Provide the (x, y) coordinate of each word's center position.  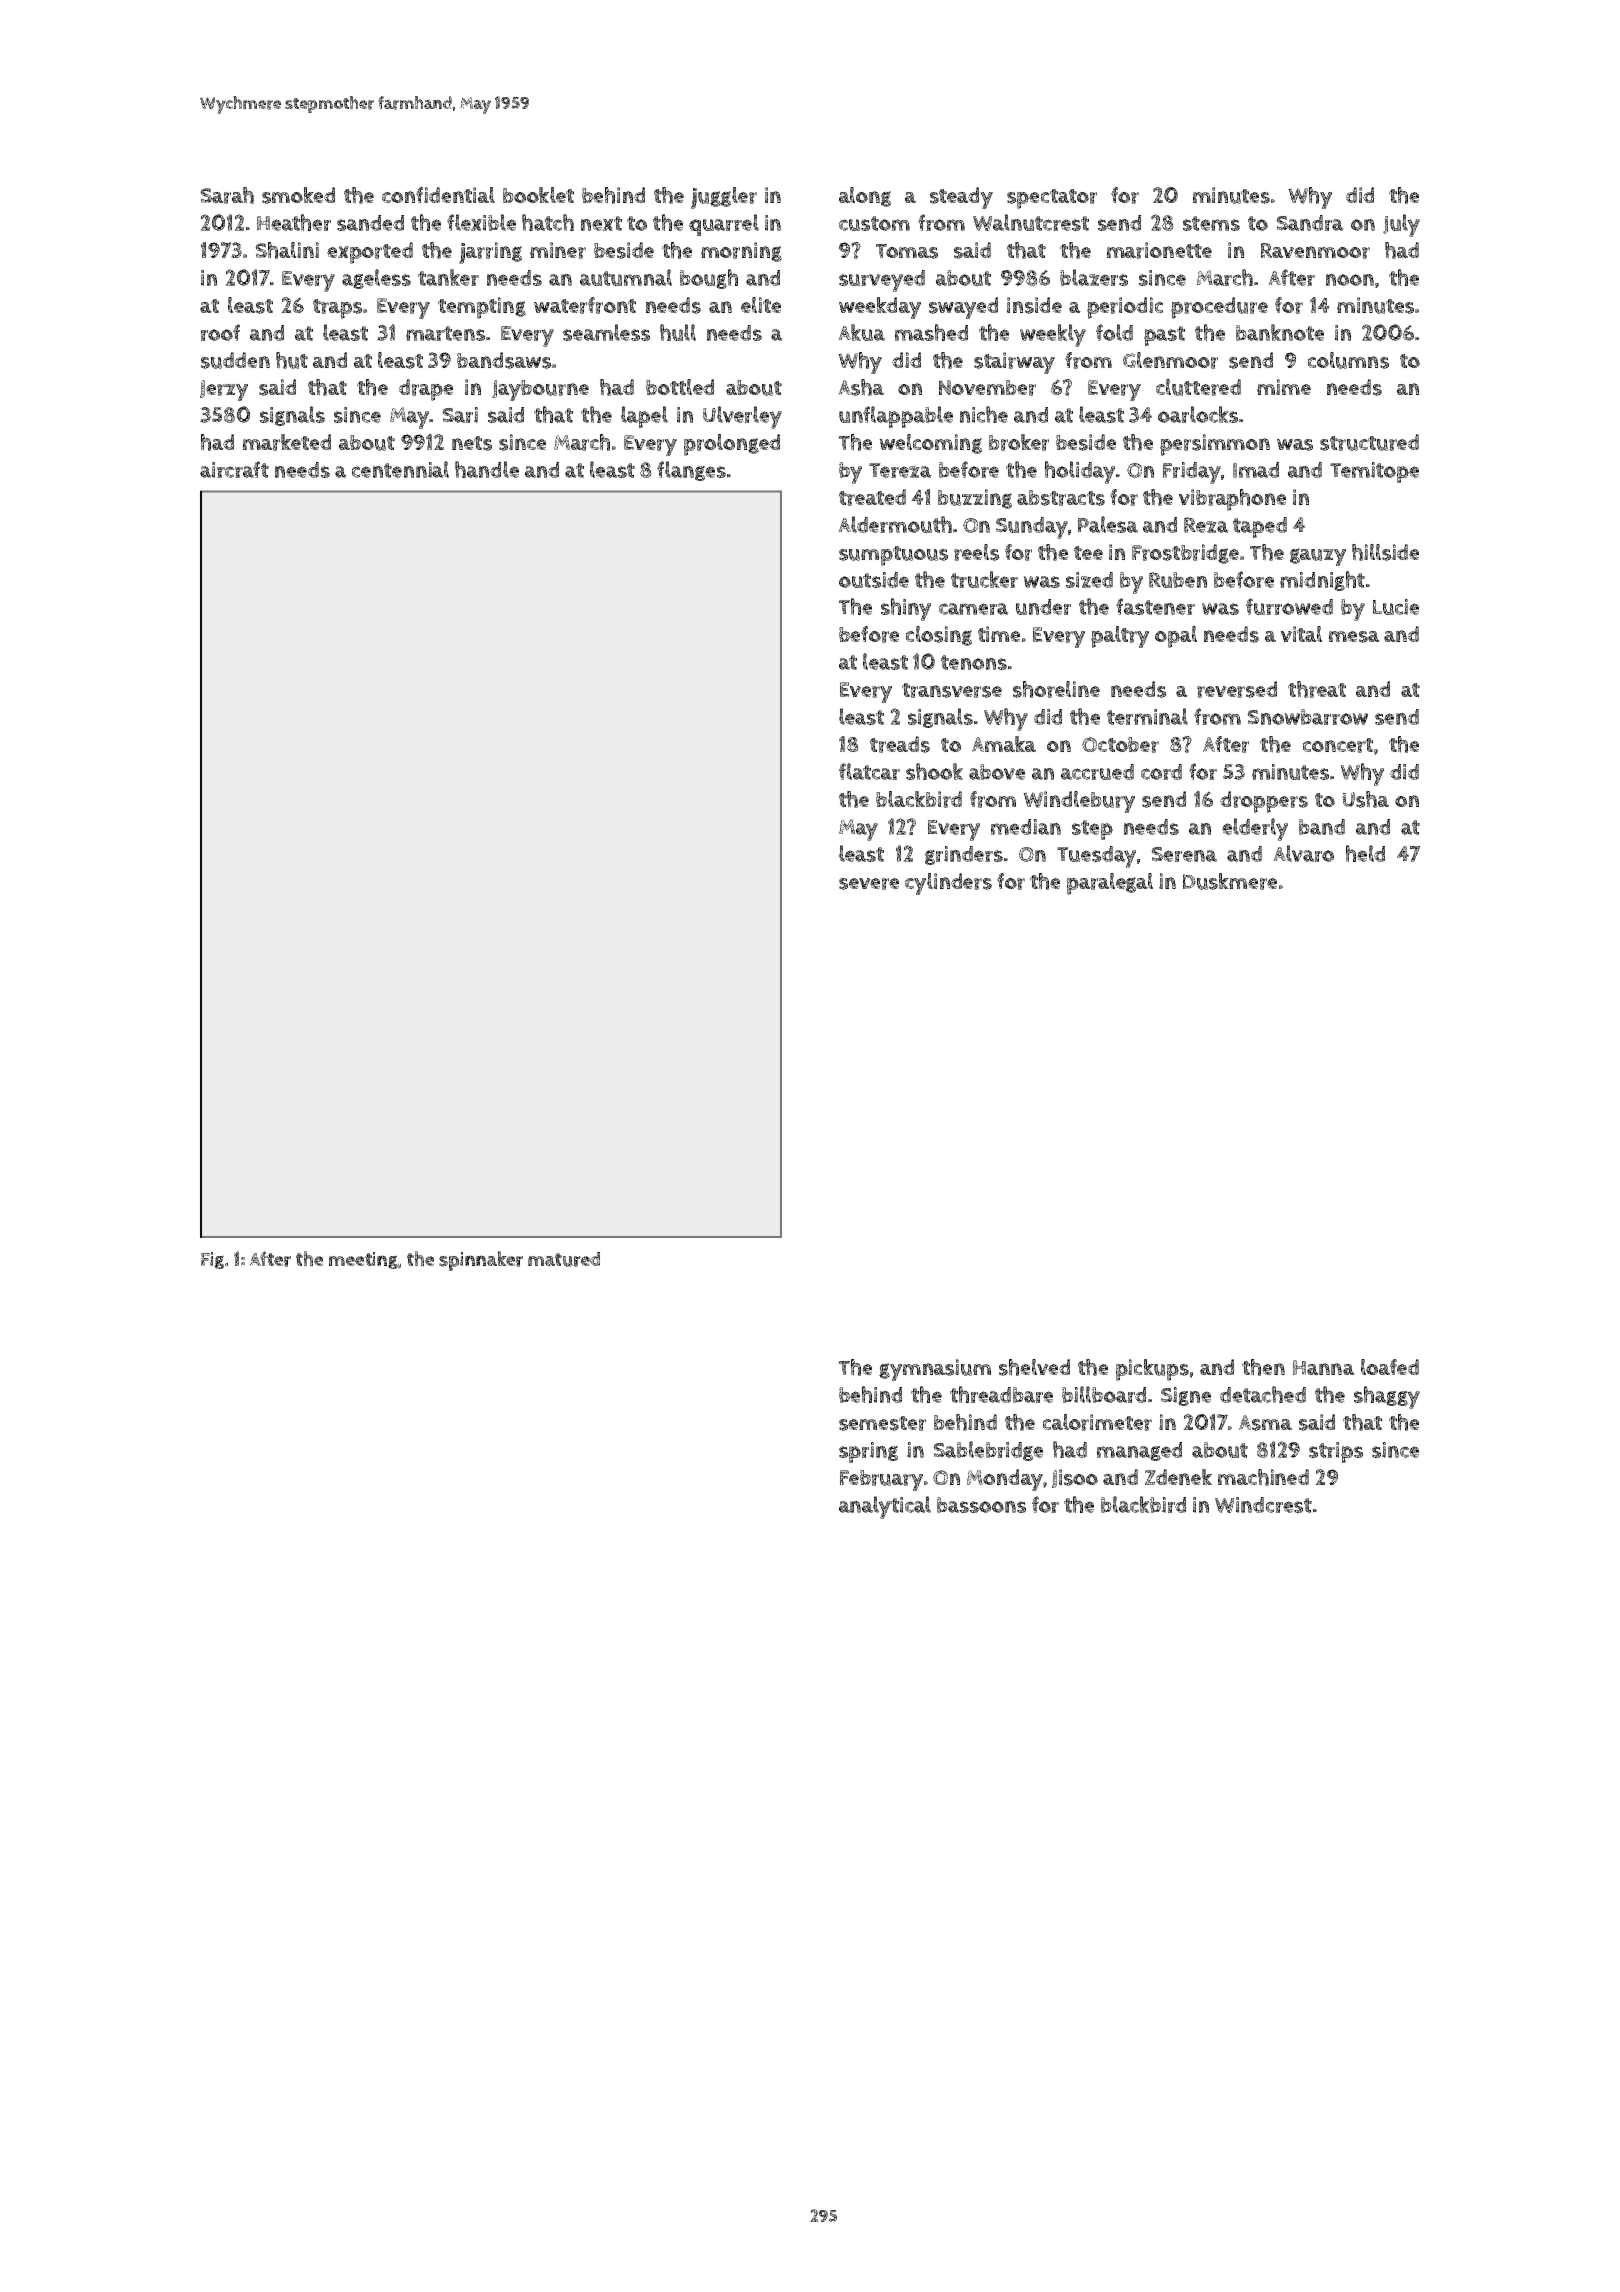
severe (869, 884)
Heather (294, 222)
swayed (963, 308)
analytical (885, 1507)
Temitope (1374, 472)
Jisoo (1075, 1478)
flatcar (869, 771)
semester (882, 1423)
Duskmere (1230, 881)
